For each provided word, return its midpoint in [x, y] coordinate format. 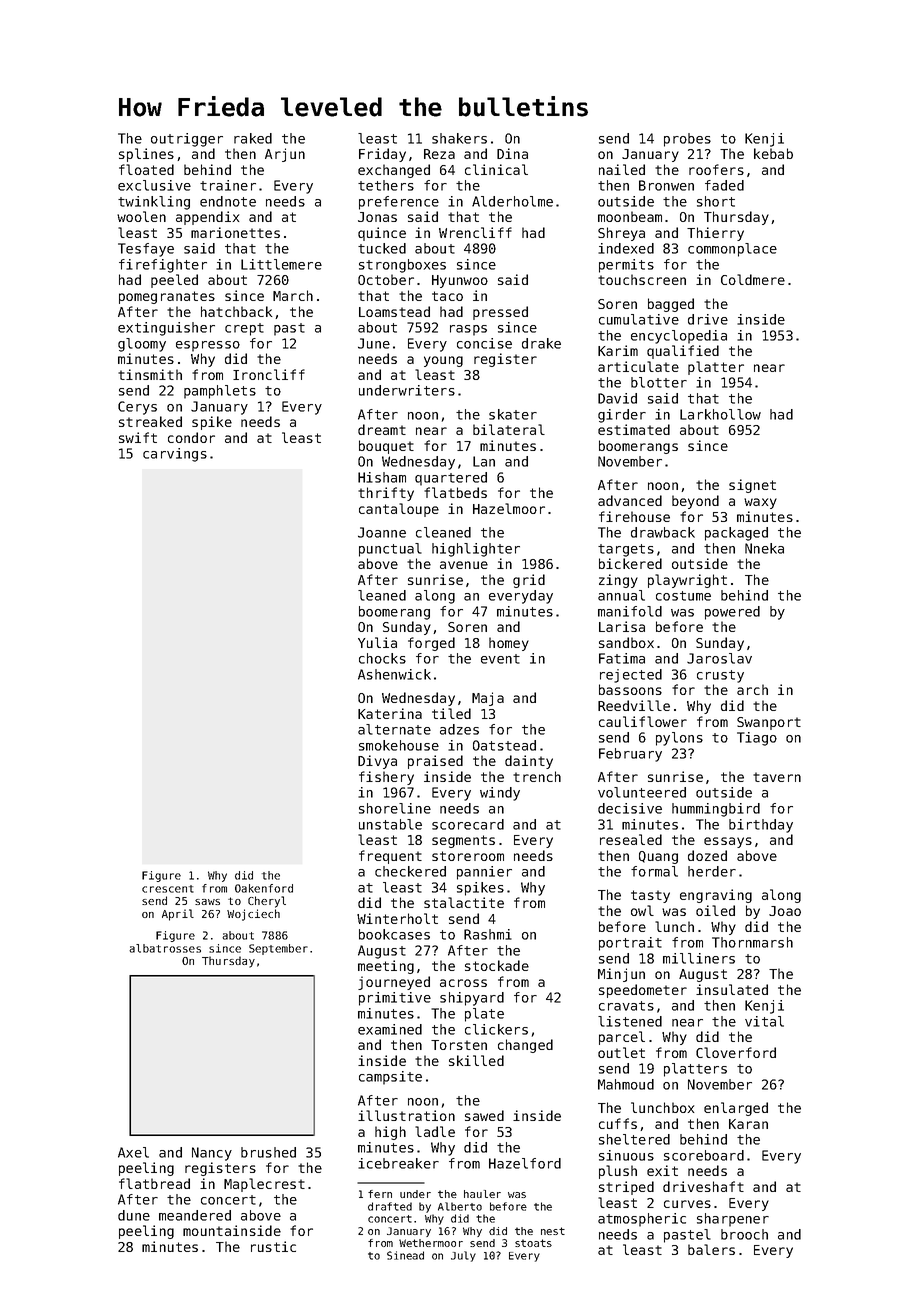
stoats [533, 1243]
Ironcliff [269, 374]
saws [207, 902]
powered [732, 613]
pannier [484, 873]
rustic [273, 1246]
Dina [512, 153]
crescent [168, 889]
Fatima [622, 658]
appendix [207, 218]
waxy [760, 503]
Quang [658, 857]
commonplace [732, 250]
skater [513, 414]
